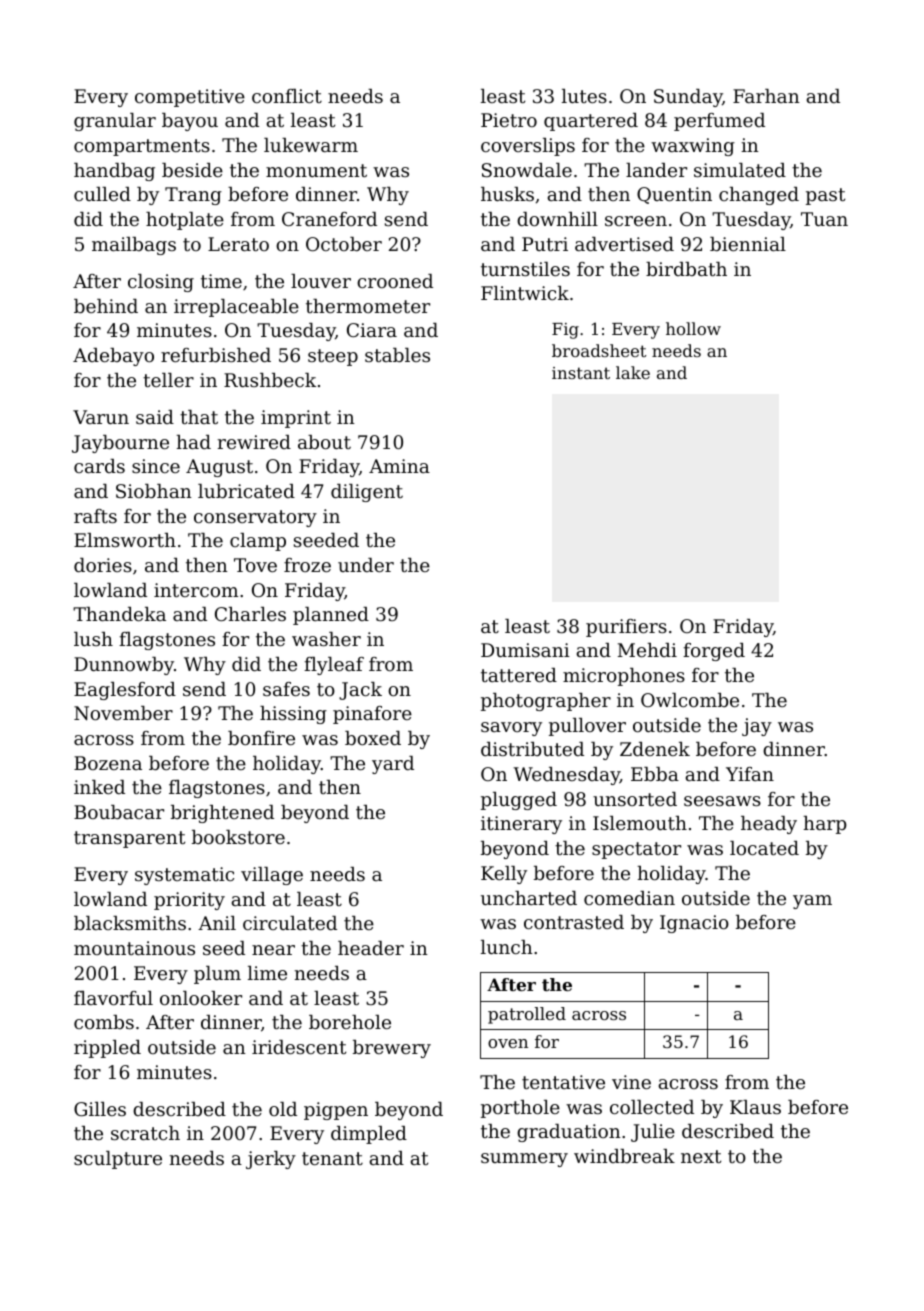 The height and width of the screenshot is (1311, 924). What do you see at coordinates (115, 122) in the screenshot?
I see `granular` at bounding box center [115, 122].
